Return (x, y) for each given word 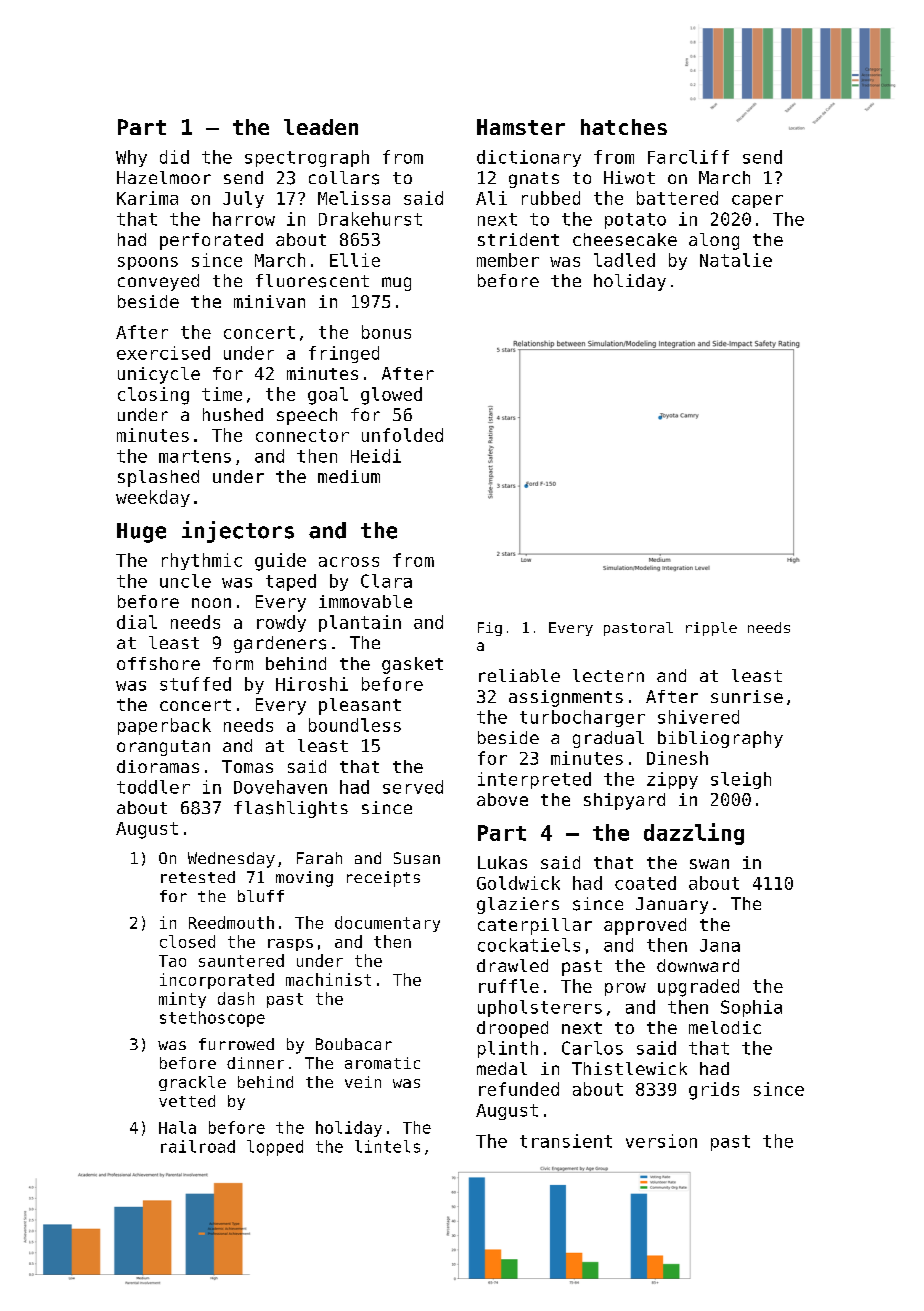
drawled (512, 965)
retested (198, 877)
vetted (187, 1101)
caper (757, 201)
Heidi (376, 456)
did (174, 157)
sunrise (747, 696)
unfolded (402, 435)
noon (211, 603)
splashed (158, 478)
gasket (412, 665)
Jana (720, 945)
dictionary (529, 158)
